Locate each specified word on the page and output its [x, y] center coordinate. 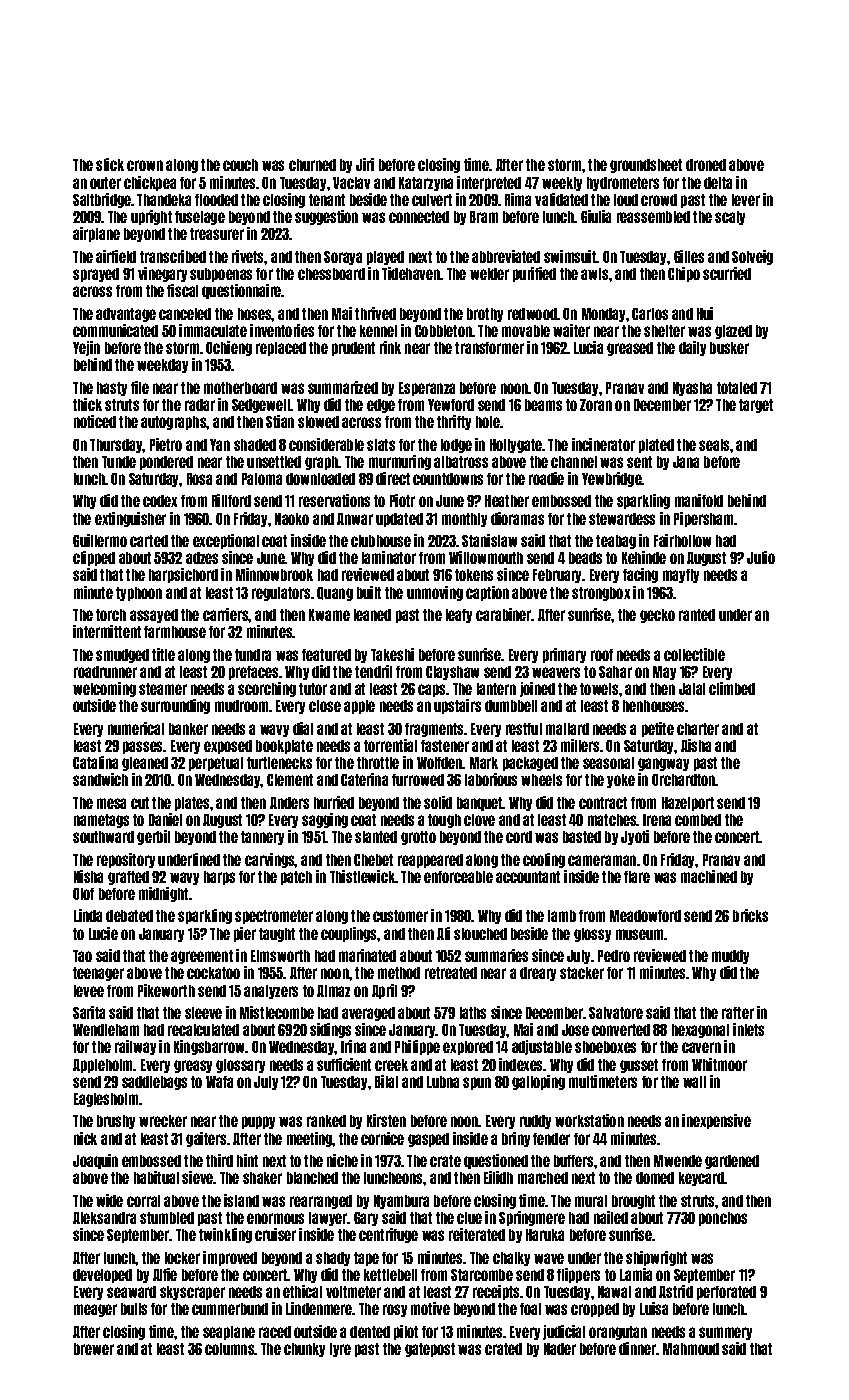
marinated [367, 955]
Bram [484, 217]
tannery [262, 838]
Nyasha [692, 389]
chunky [304, 1350]
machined [709, 876]
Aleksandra [104, 1218]
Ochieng [229, 348]
